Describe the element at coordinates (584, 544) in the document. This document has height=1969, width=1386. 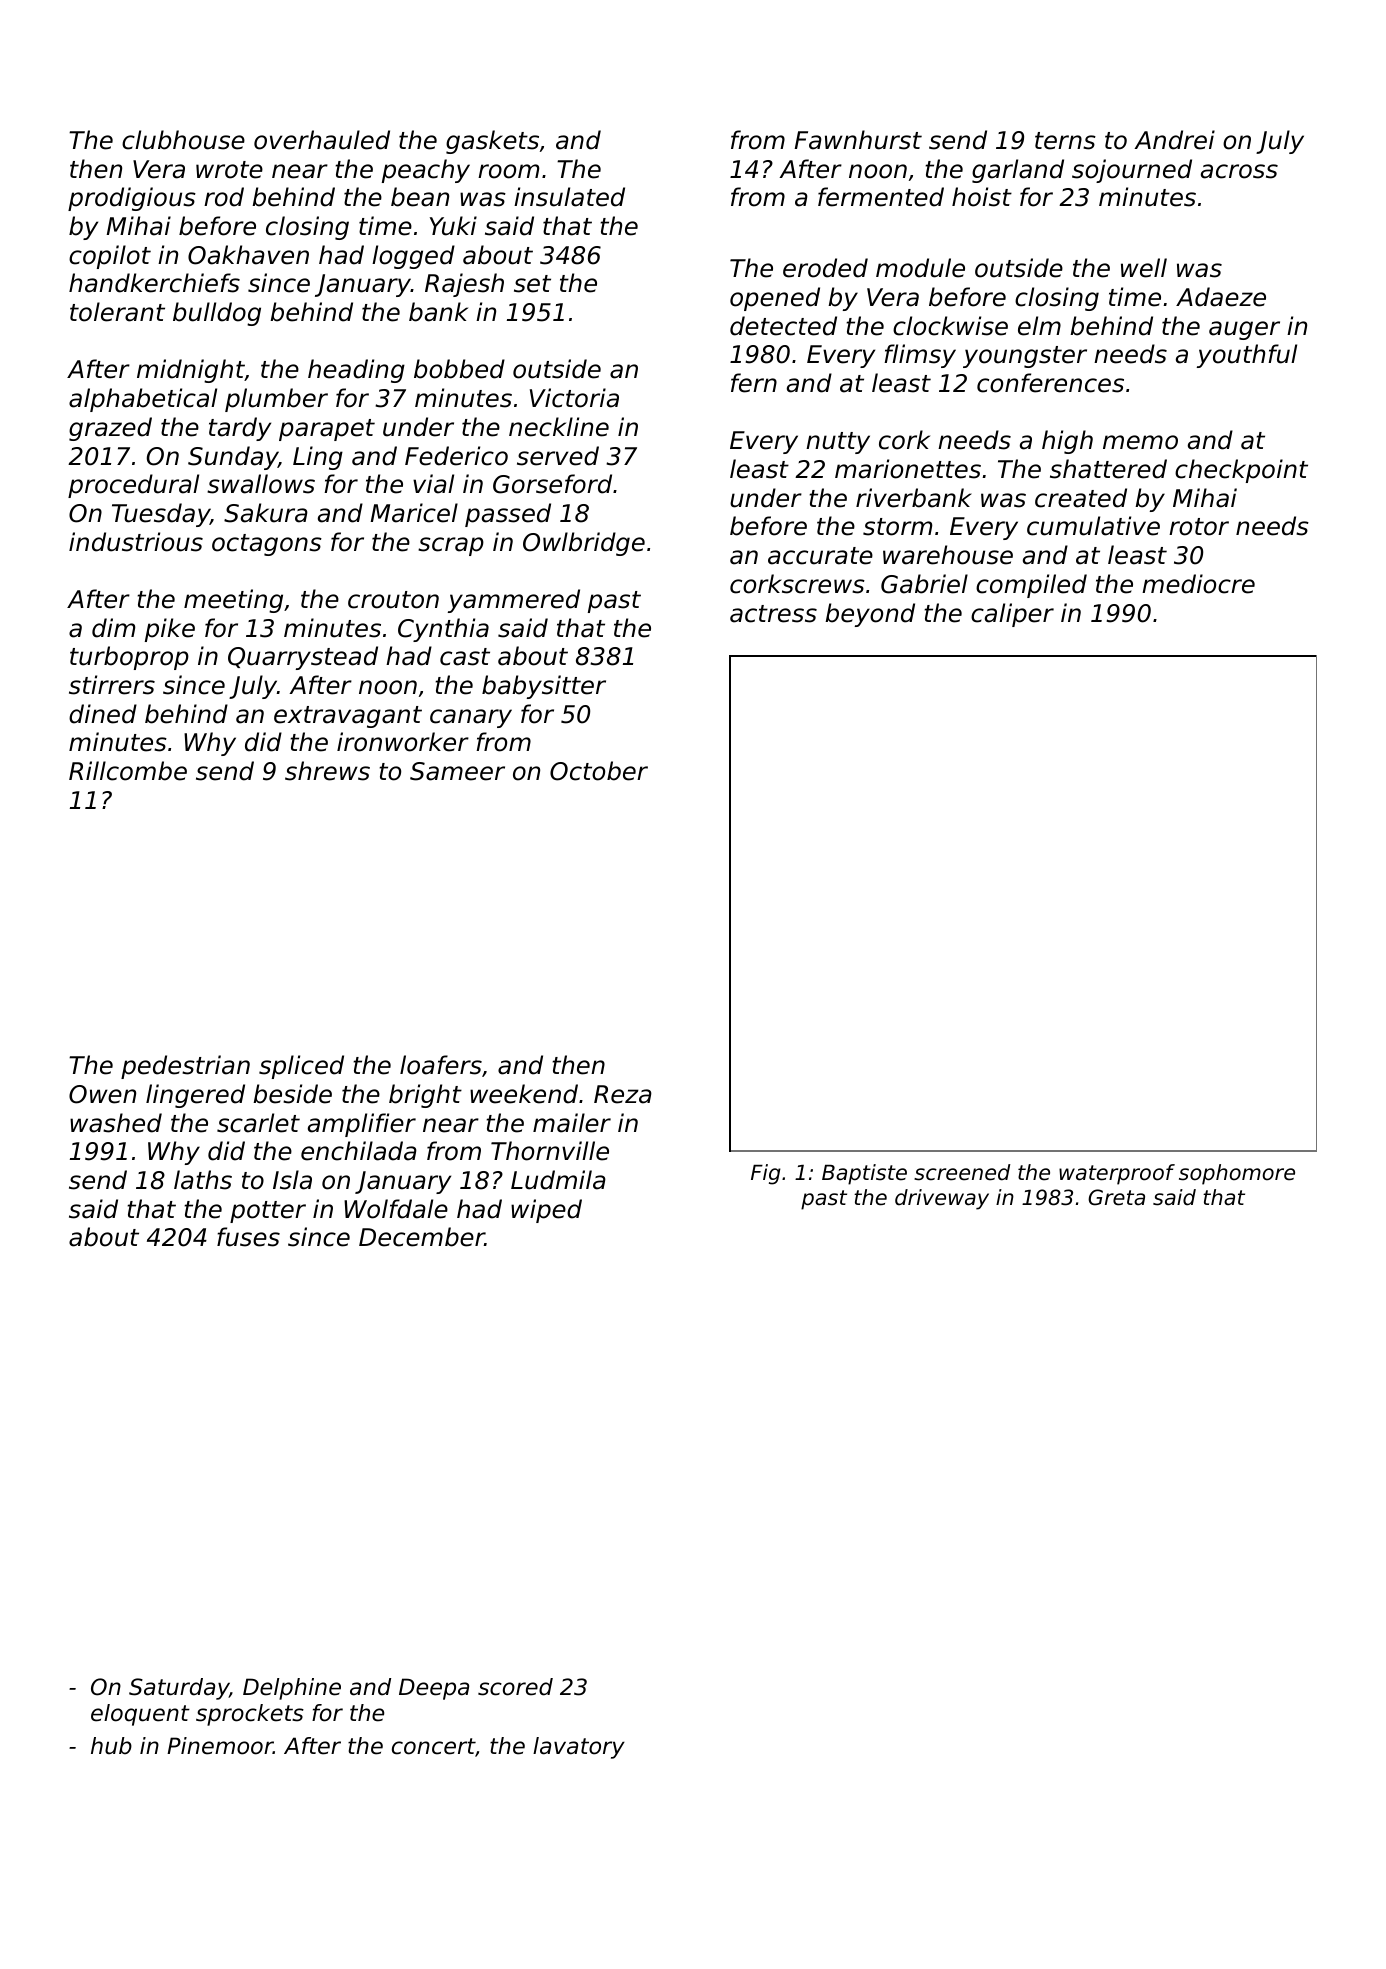
I see `Owlbridge` at that location.
